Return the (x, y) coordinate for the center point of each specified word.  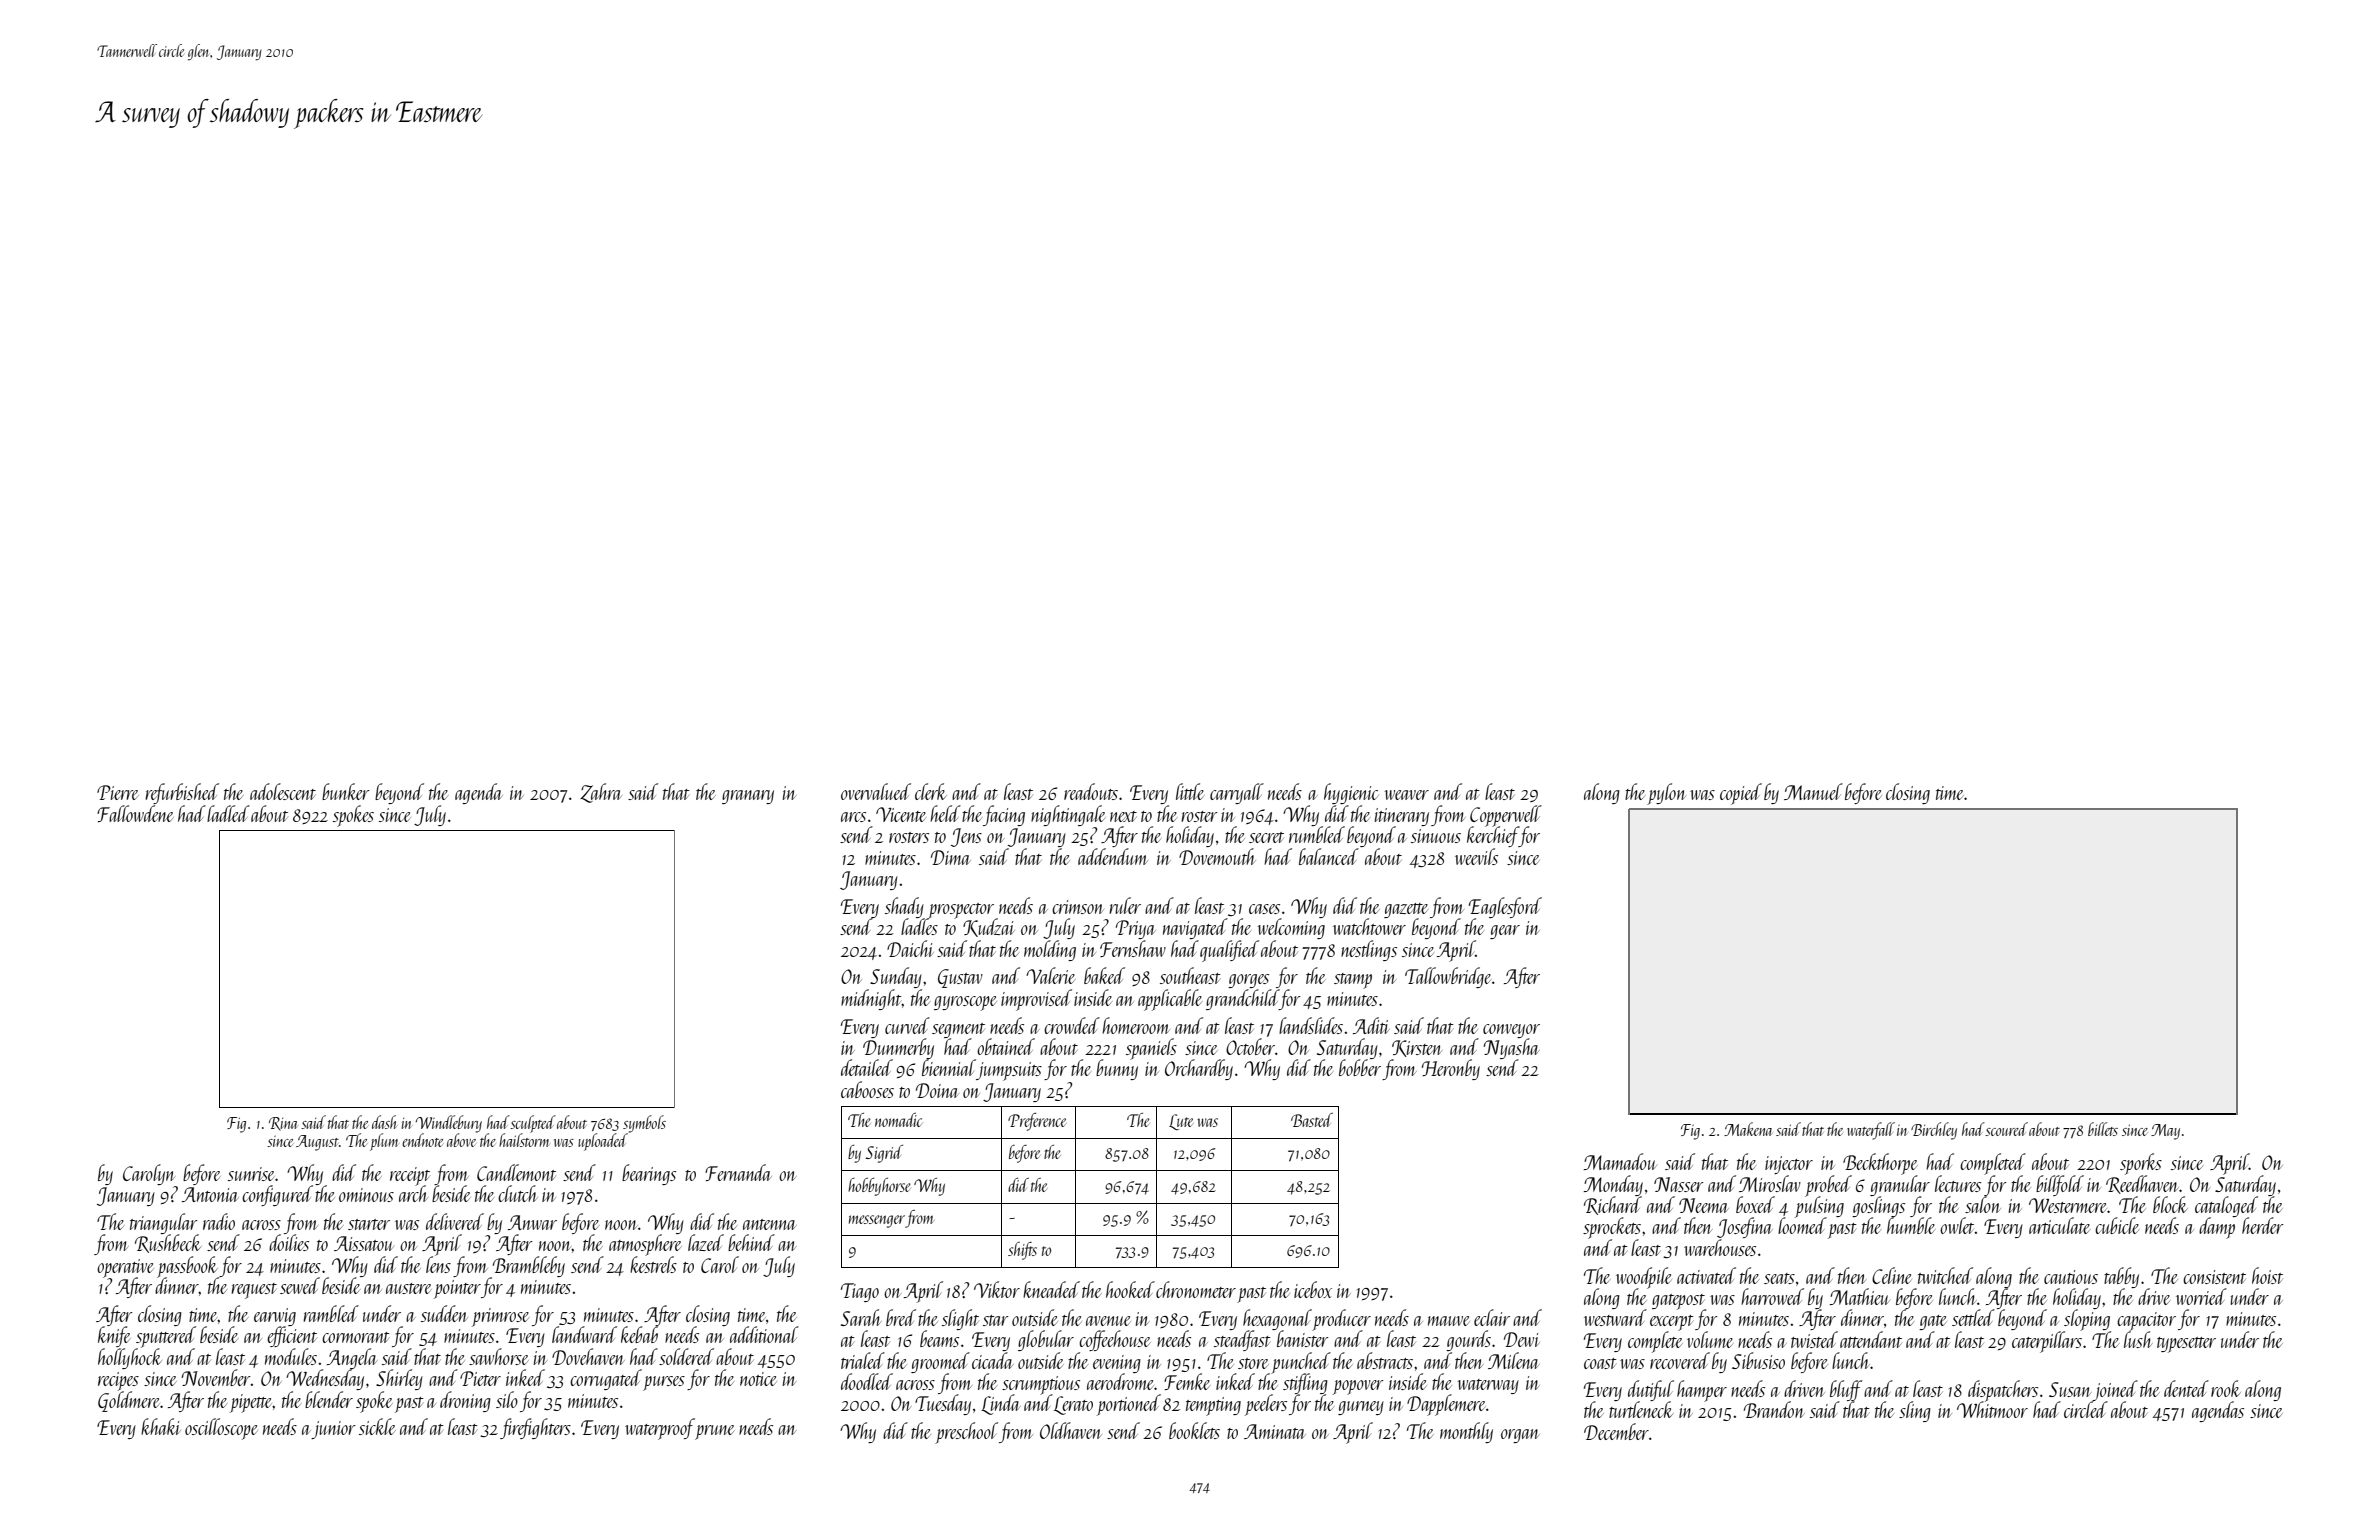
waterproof (660, 1429)
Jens (966, 837)
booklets (1194, 1430)
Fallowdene (135, 813)
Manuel (1813, 791)
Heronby (1451, 1069)
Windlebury (449, 1124)
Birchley (1934, 1131)
